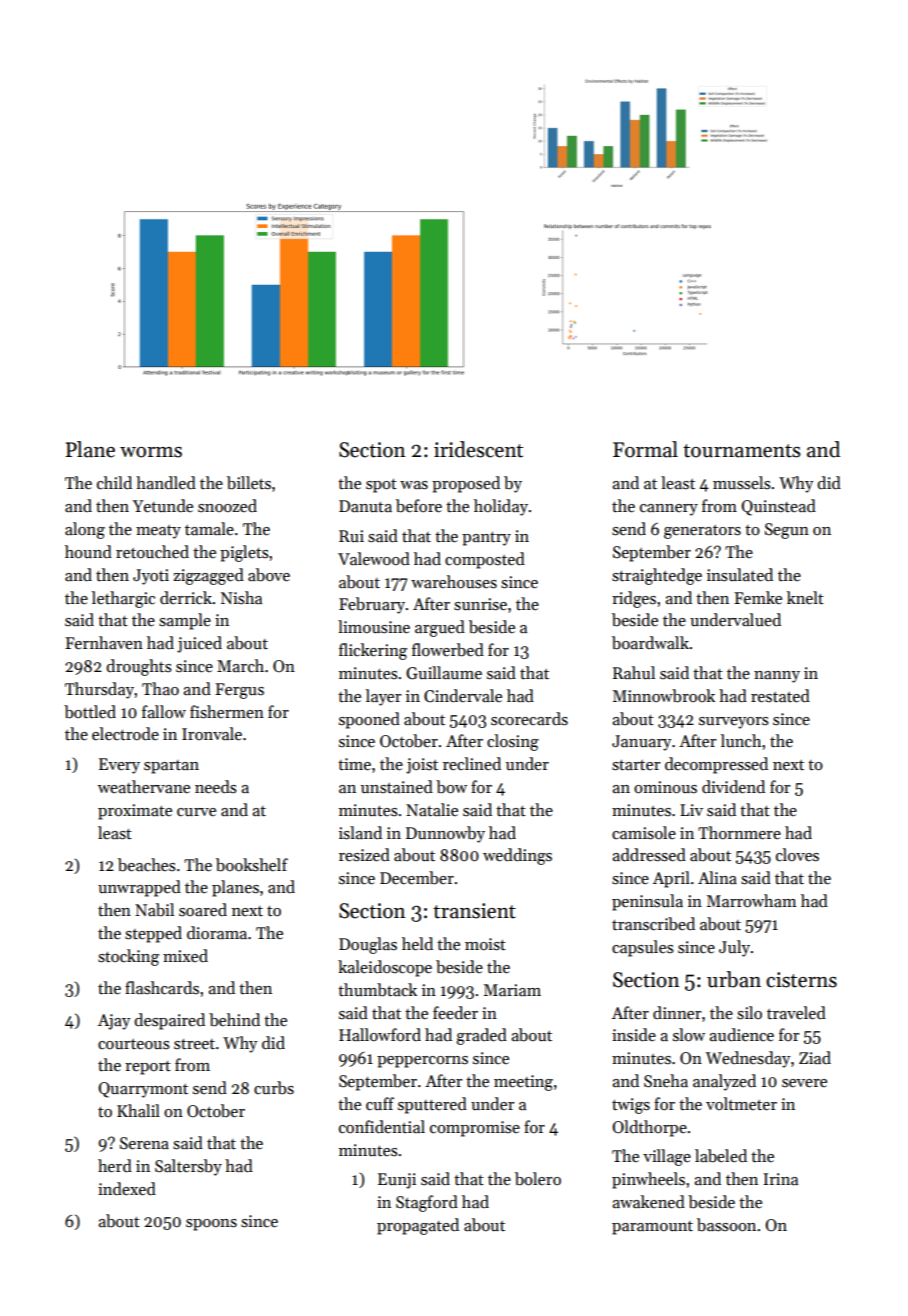 Image resolution: width=908 pixels, height=1316 pixels. I want to click on spoons, so click(211, 1225).
